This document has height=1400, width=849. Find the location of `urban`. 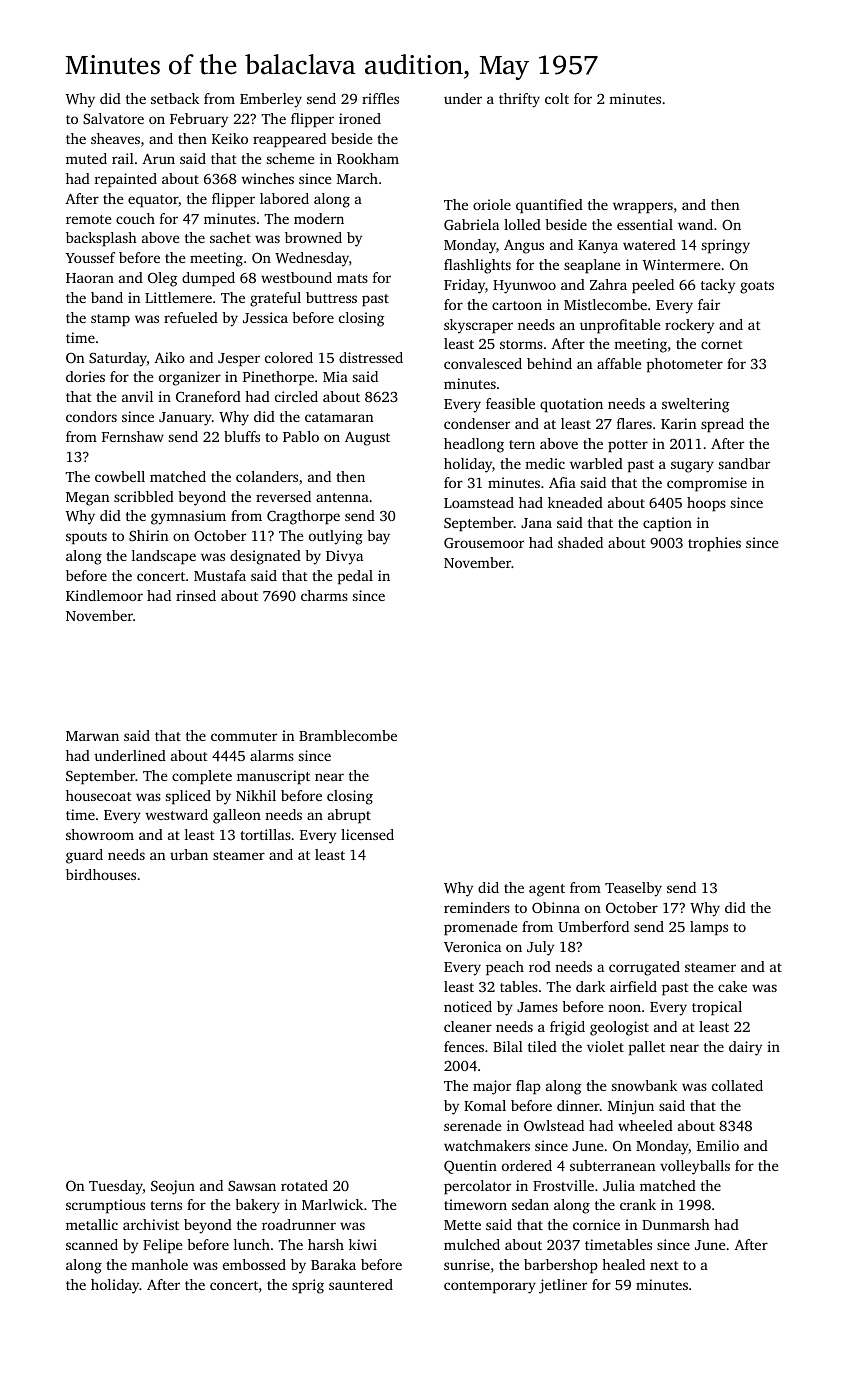

urban is located at coordinates (189, 854).
